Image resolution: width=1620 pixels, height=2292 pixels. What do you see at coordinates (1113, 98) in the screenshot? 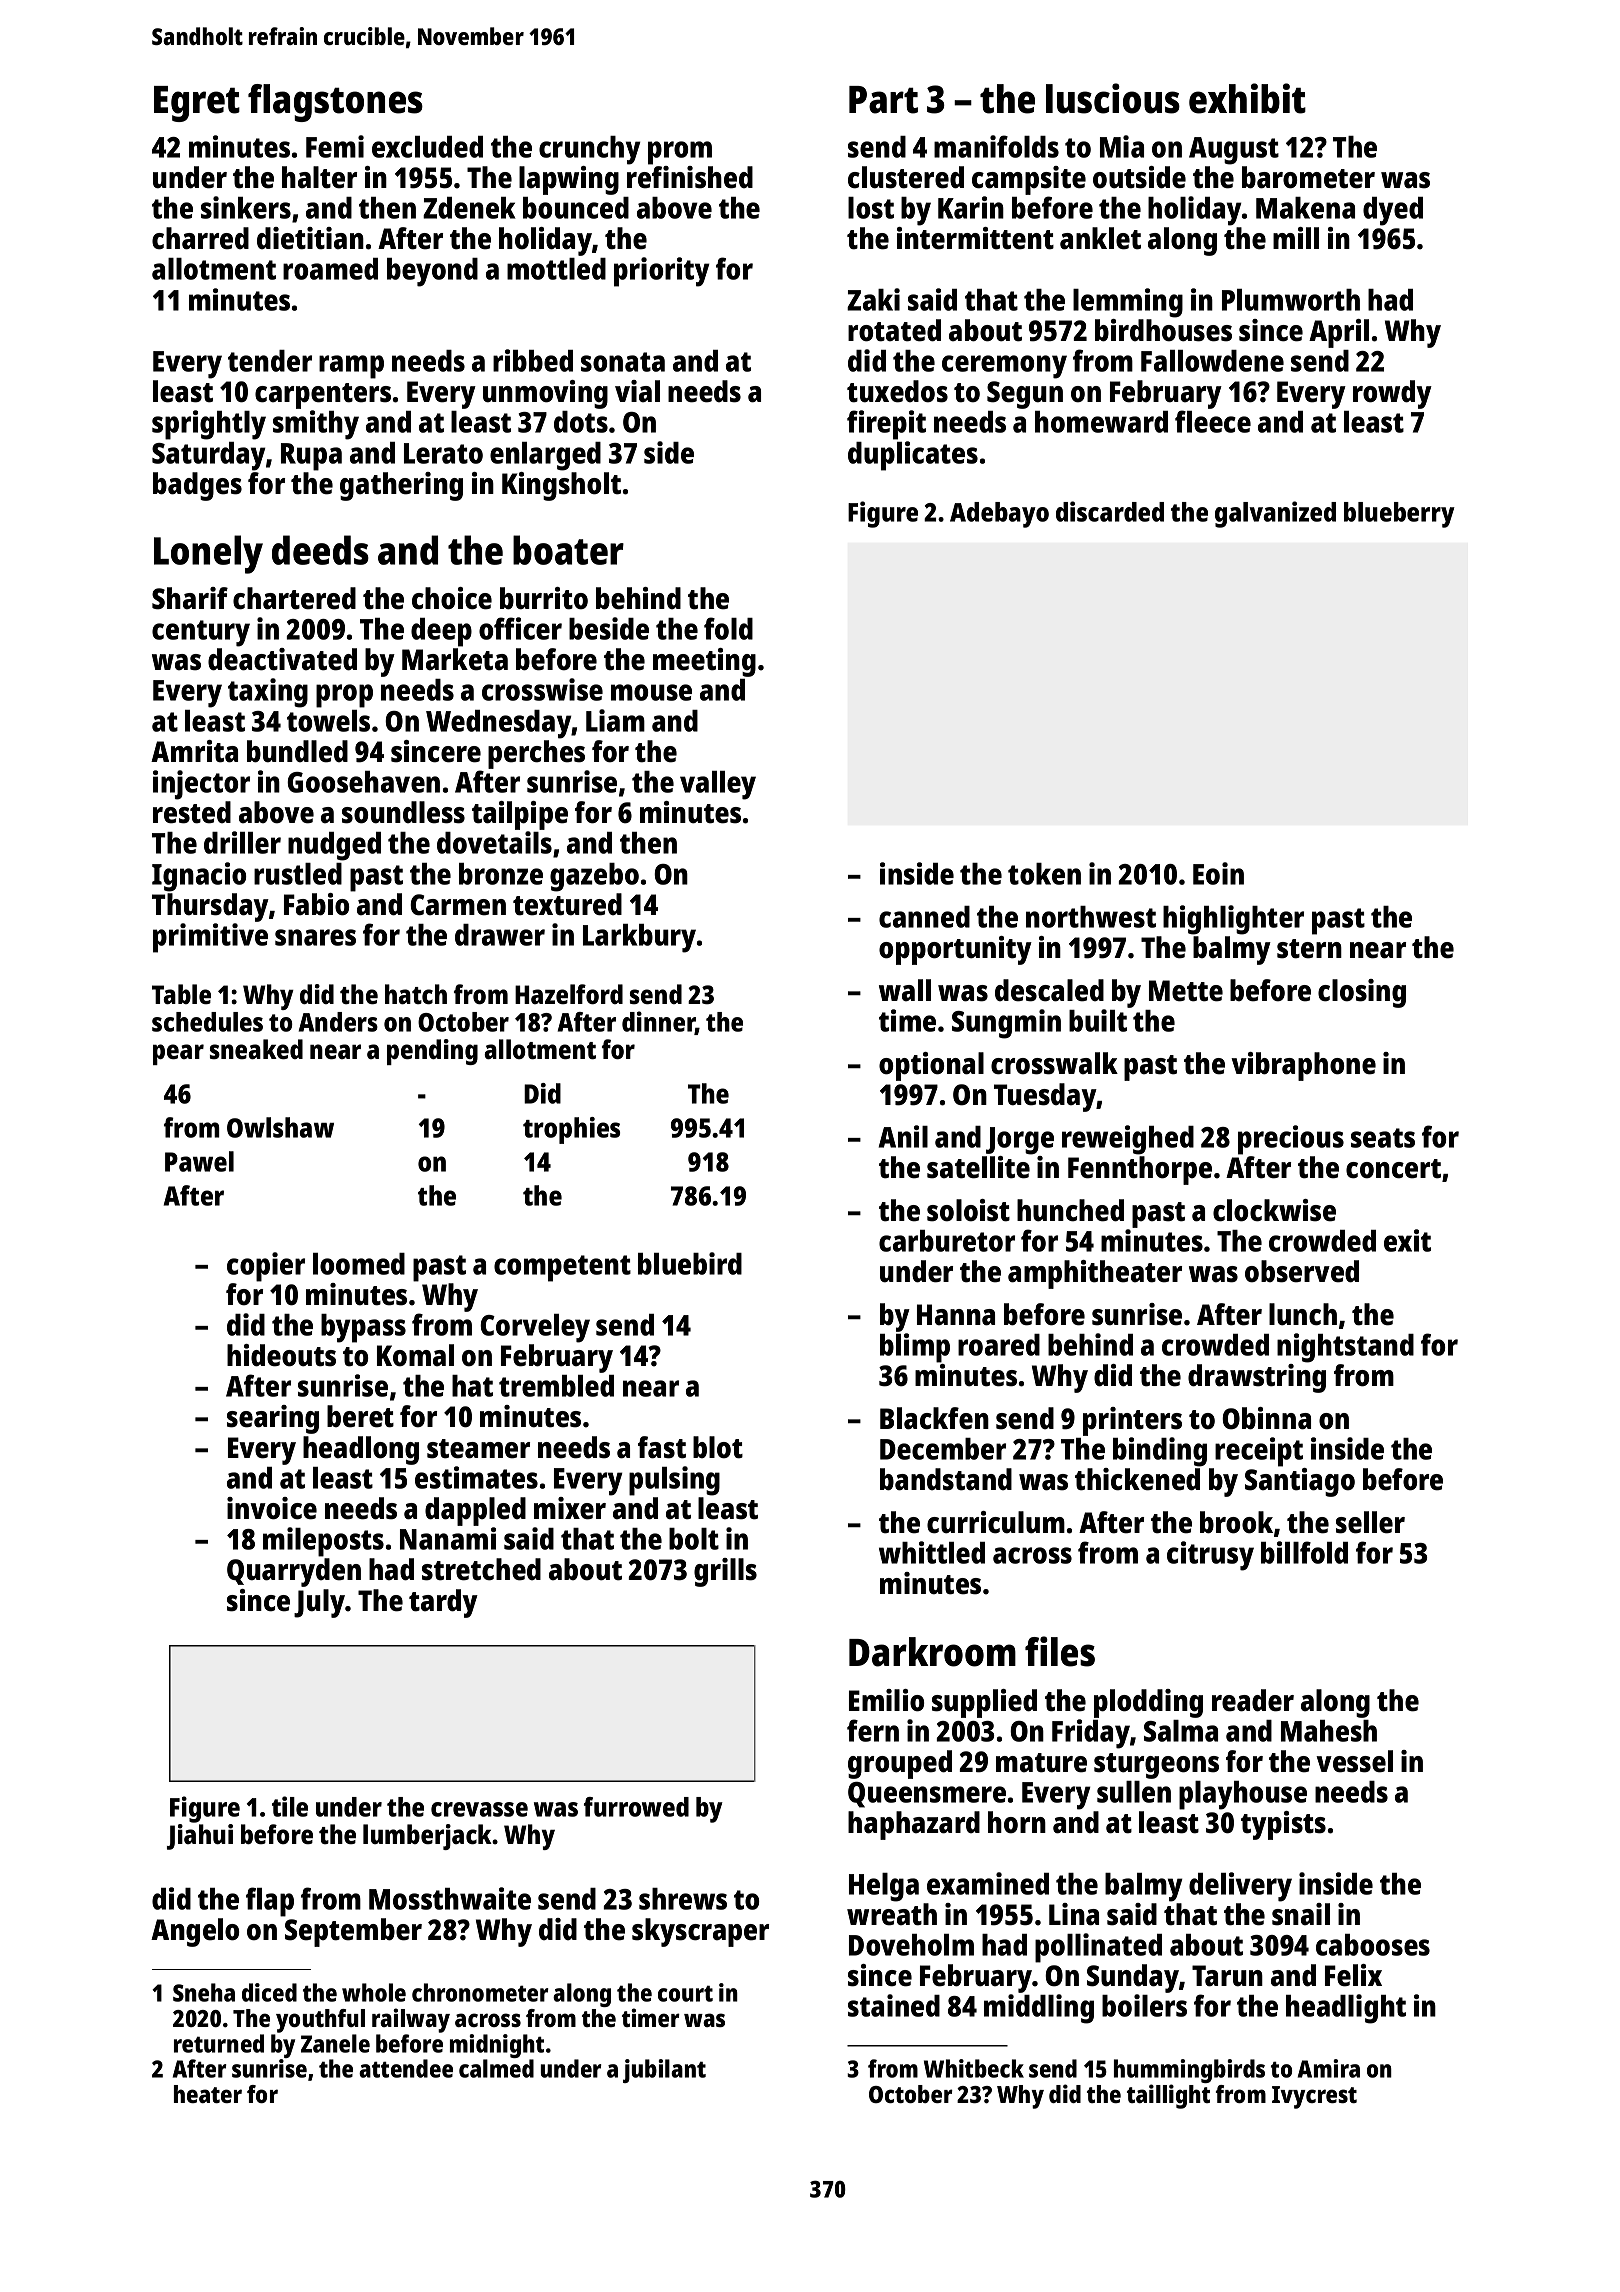
I see `luscious` at bounding box center [1113, 98].
